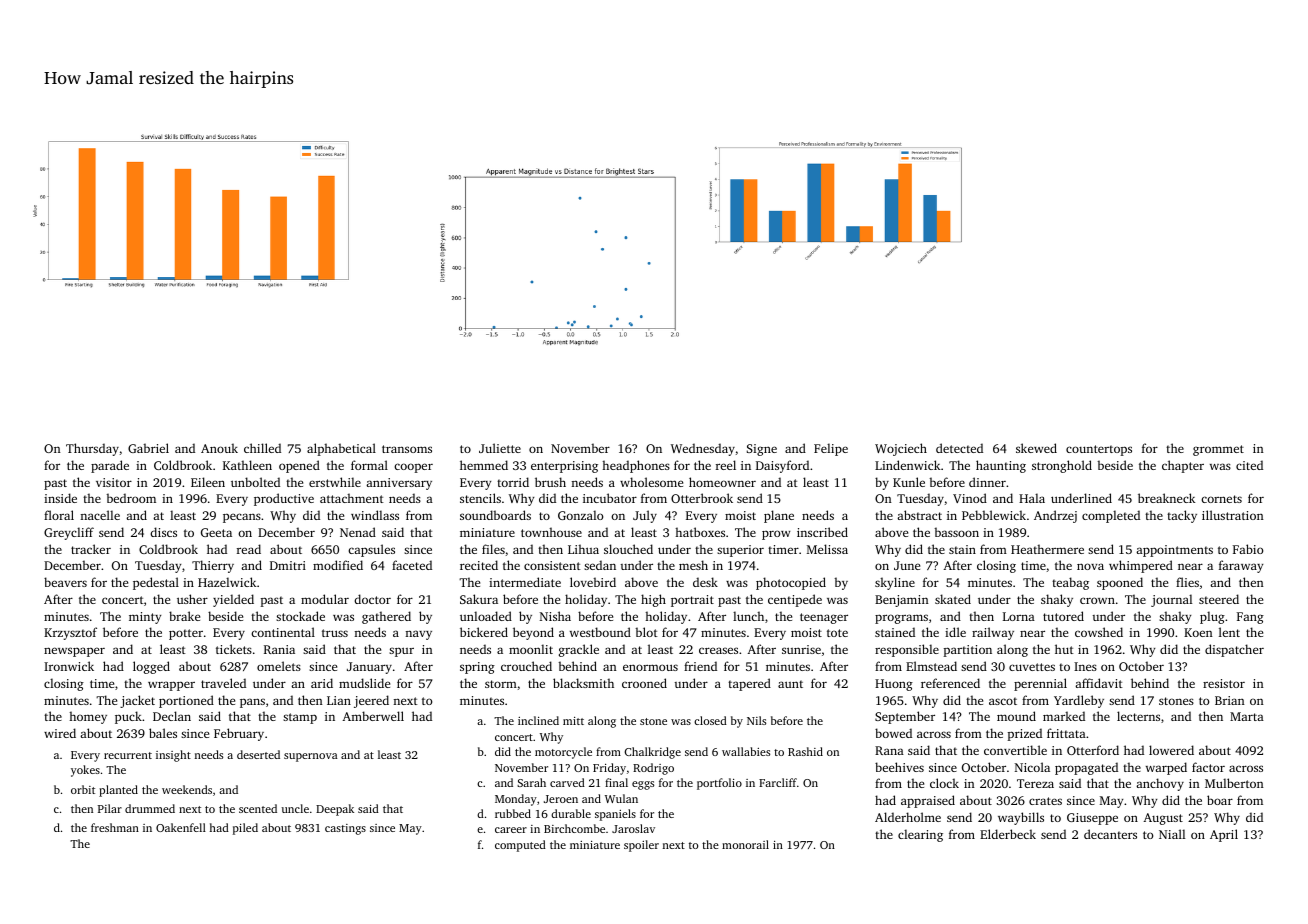 Image resolution: width=1308 pixels, height=924 pixels. Describe the element at coordinates (245, 829) in the document. I see `piled` at that location.
